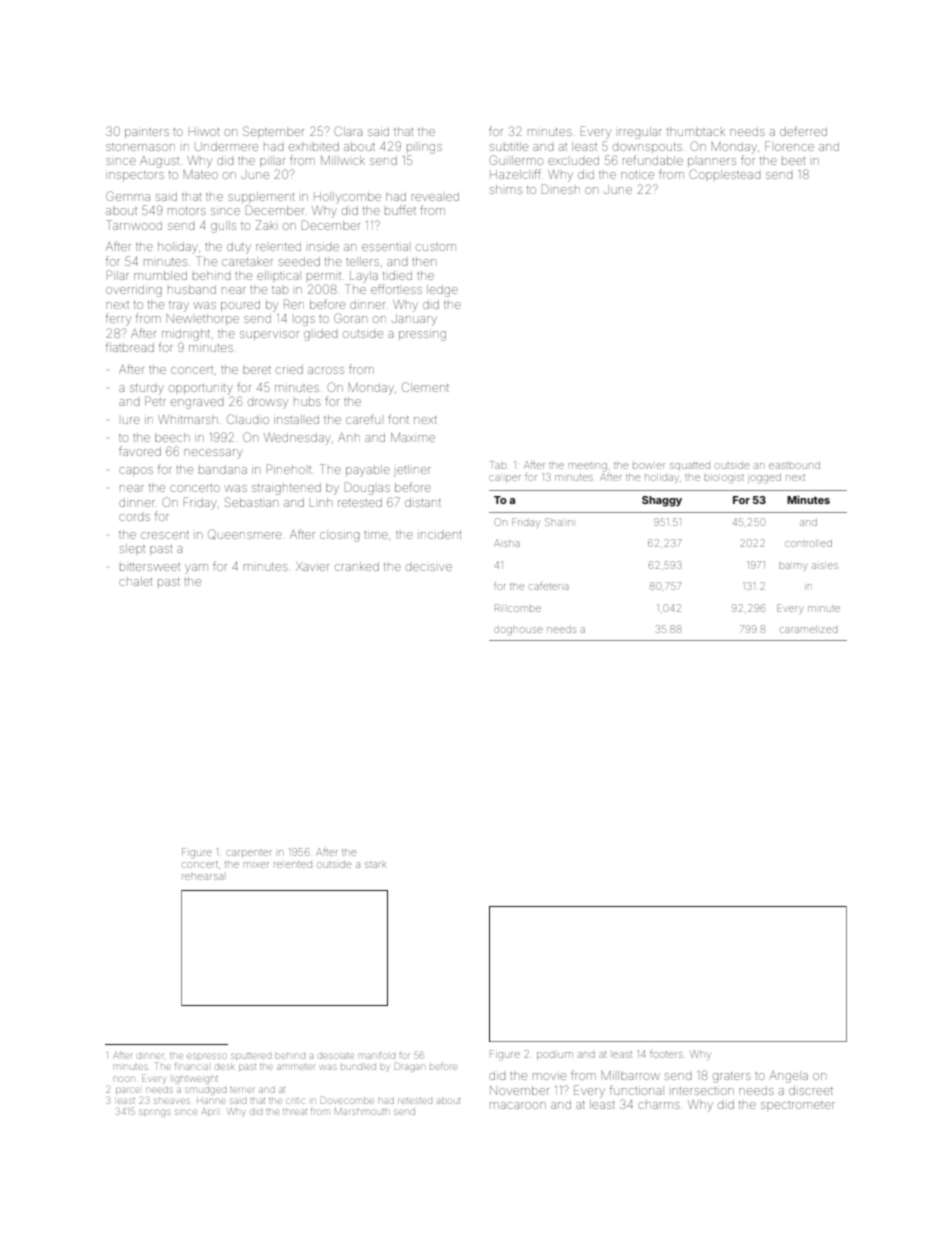 This screenshot has width=952, height=1233. What do you see at coordinates (375, 865) in the screenshot?
I see `stark` at bounding box center [375, 865].
